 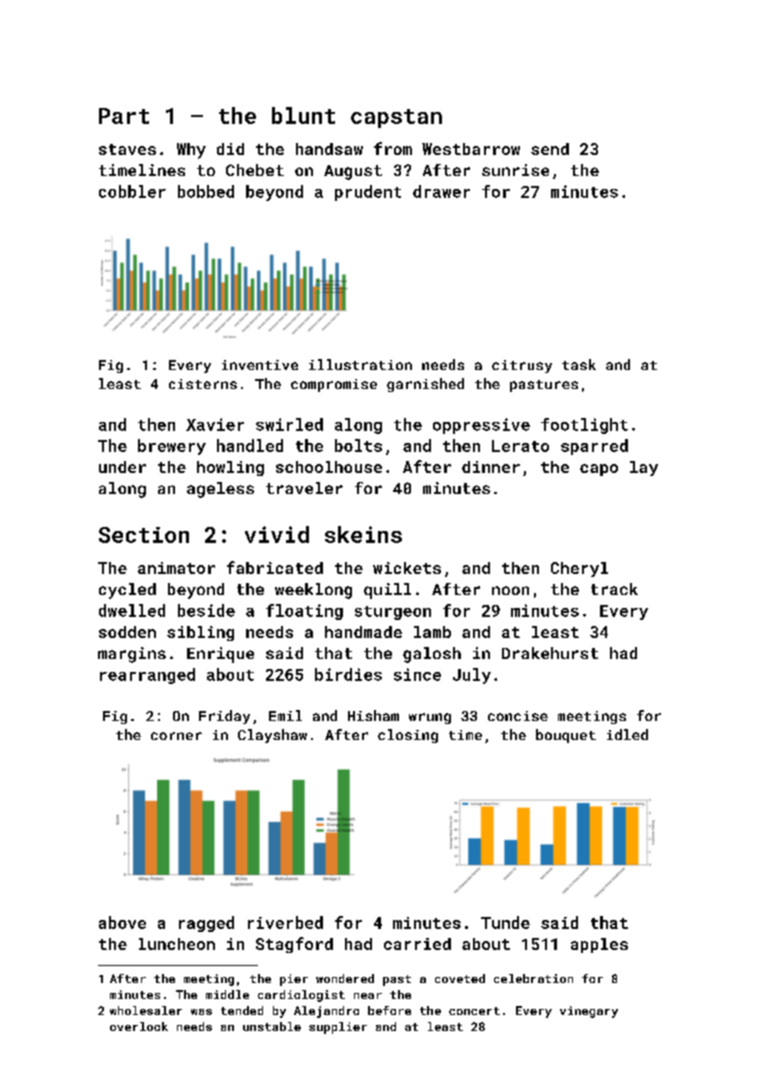 What do you see at coordinates (417, 944) in the screenshot?
I see `carried` at bounding box center [417, 944].
